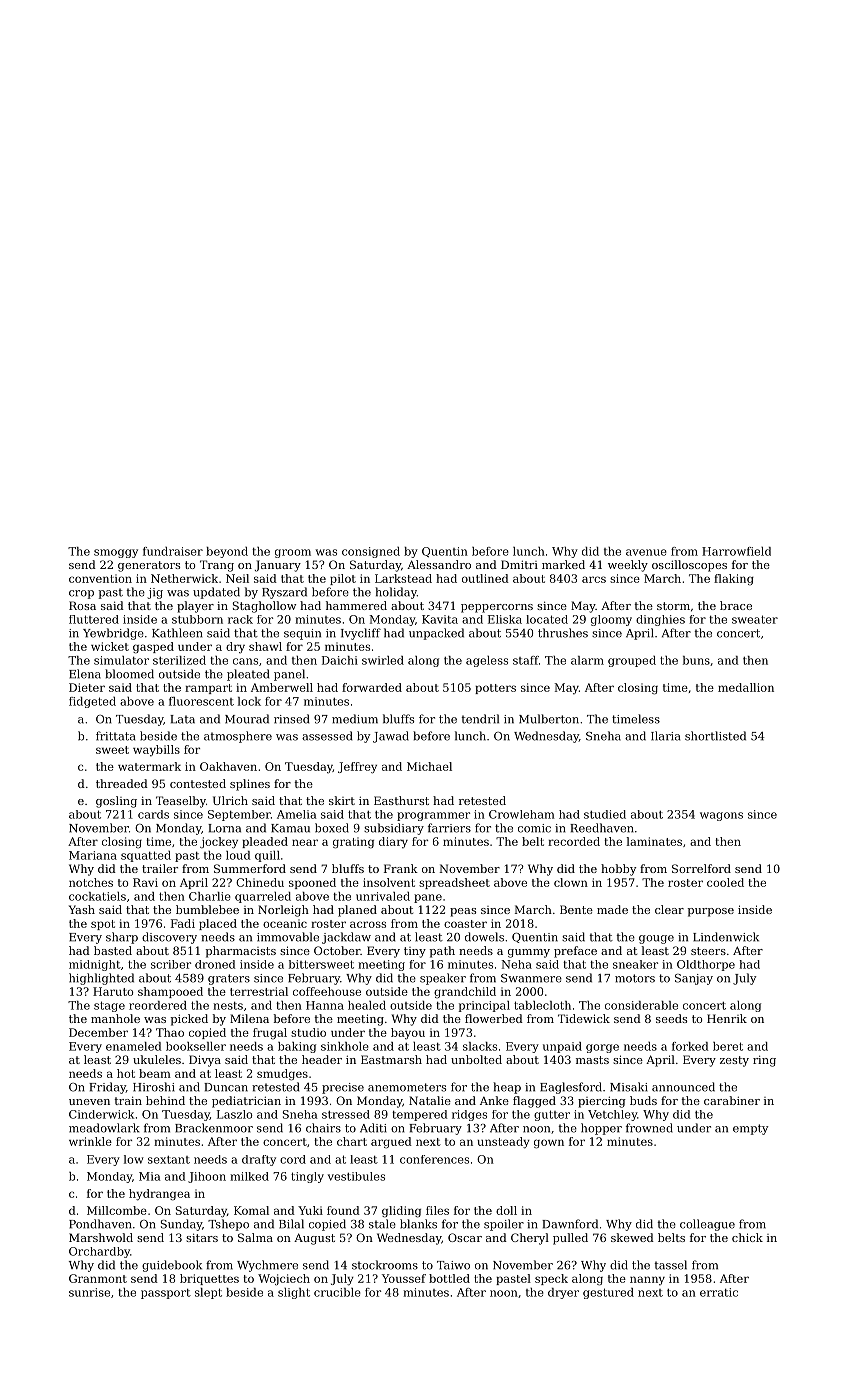  What do you see at coordinates (689, 566) in the screenshot?
I see `oscilloscopes` at bounding box center [689, 566].
